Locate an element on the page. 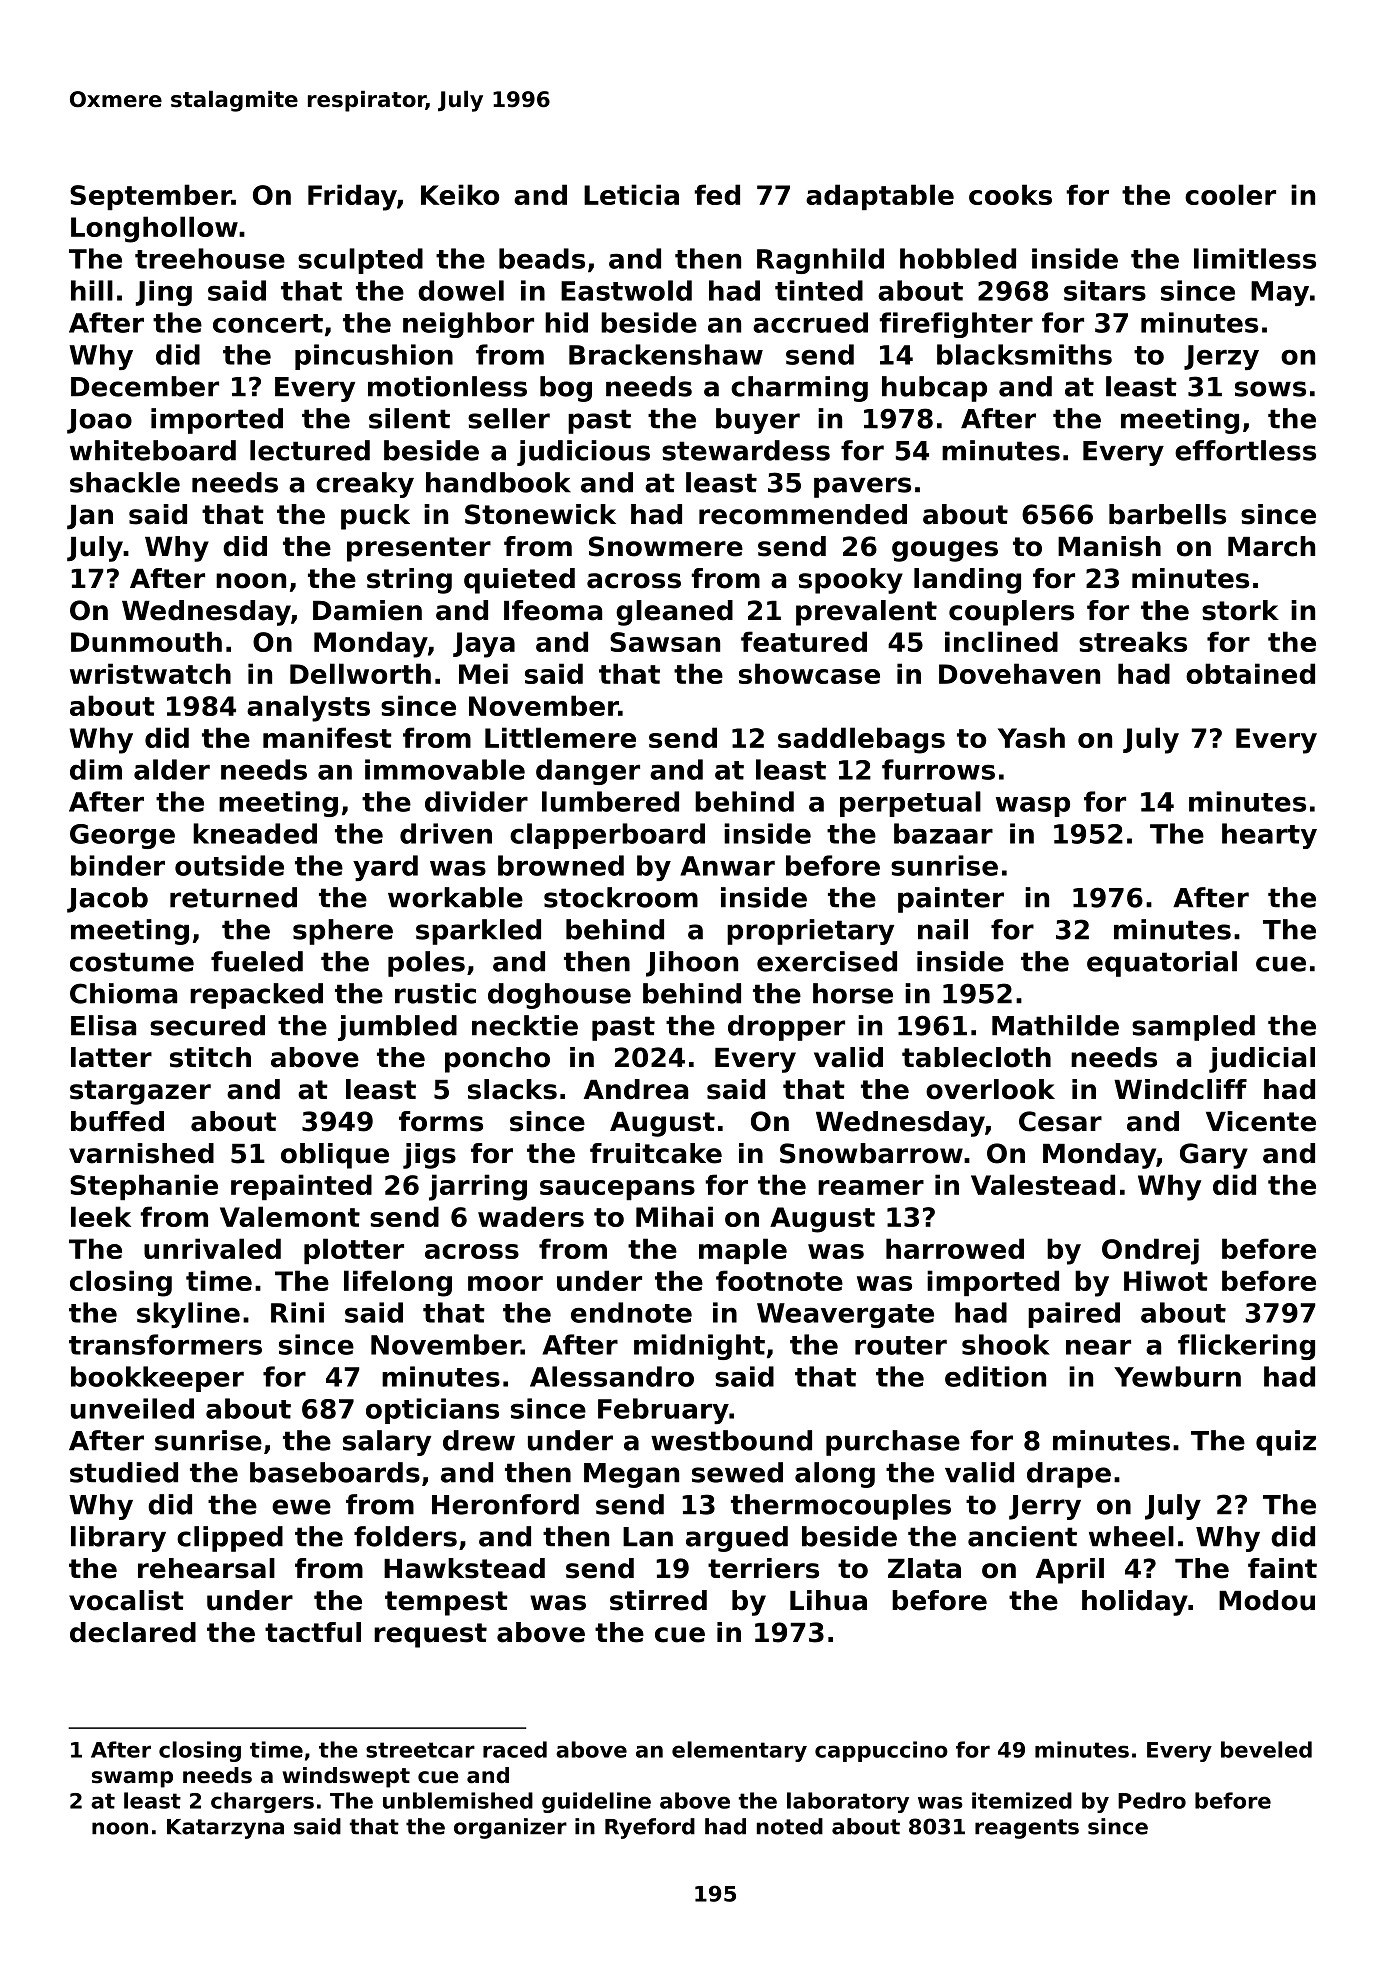  cooks is located at coordinates (1010, 194).
